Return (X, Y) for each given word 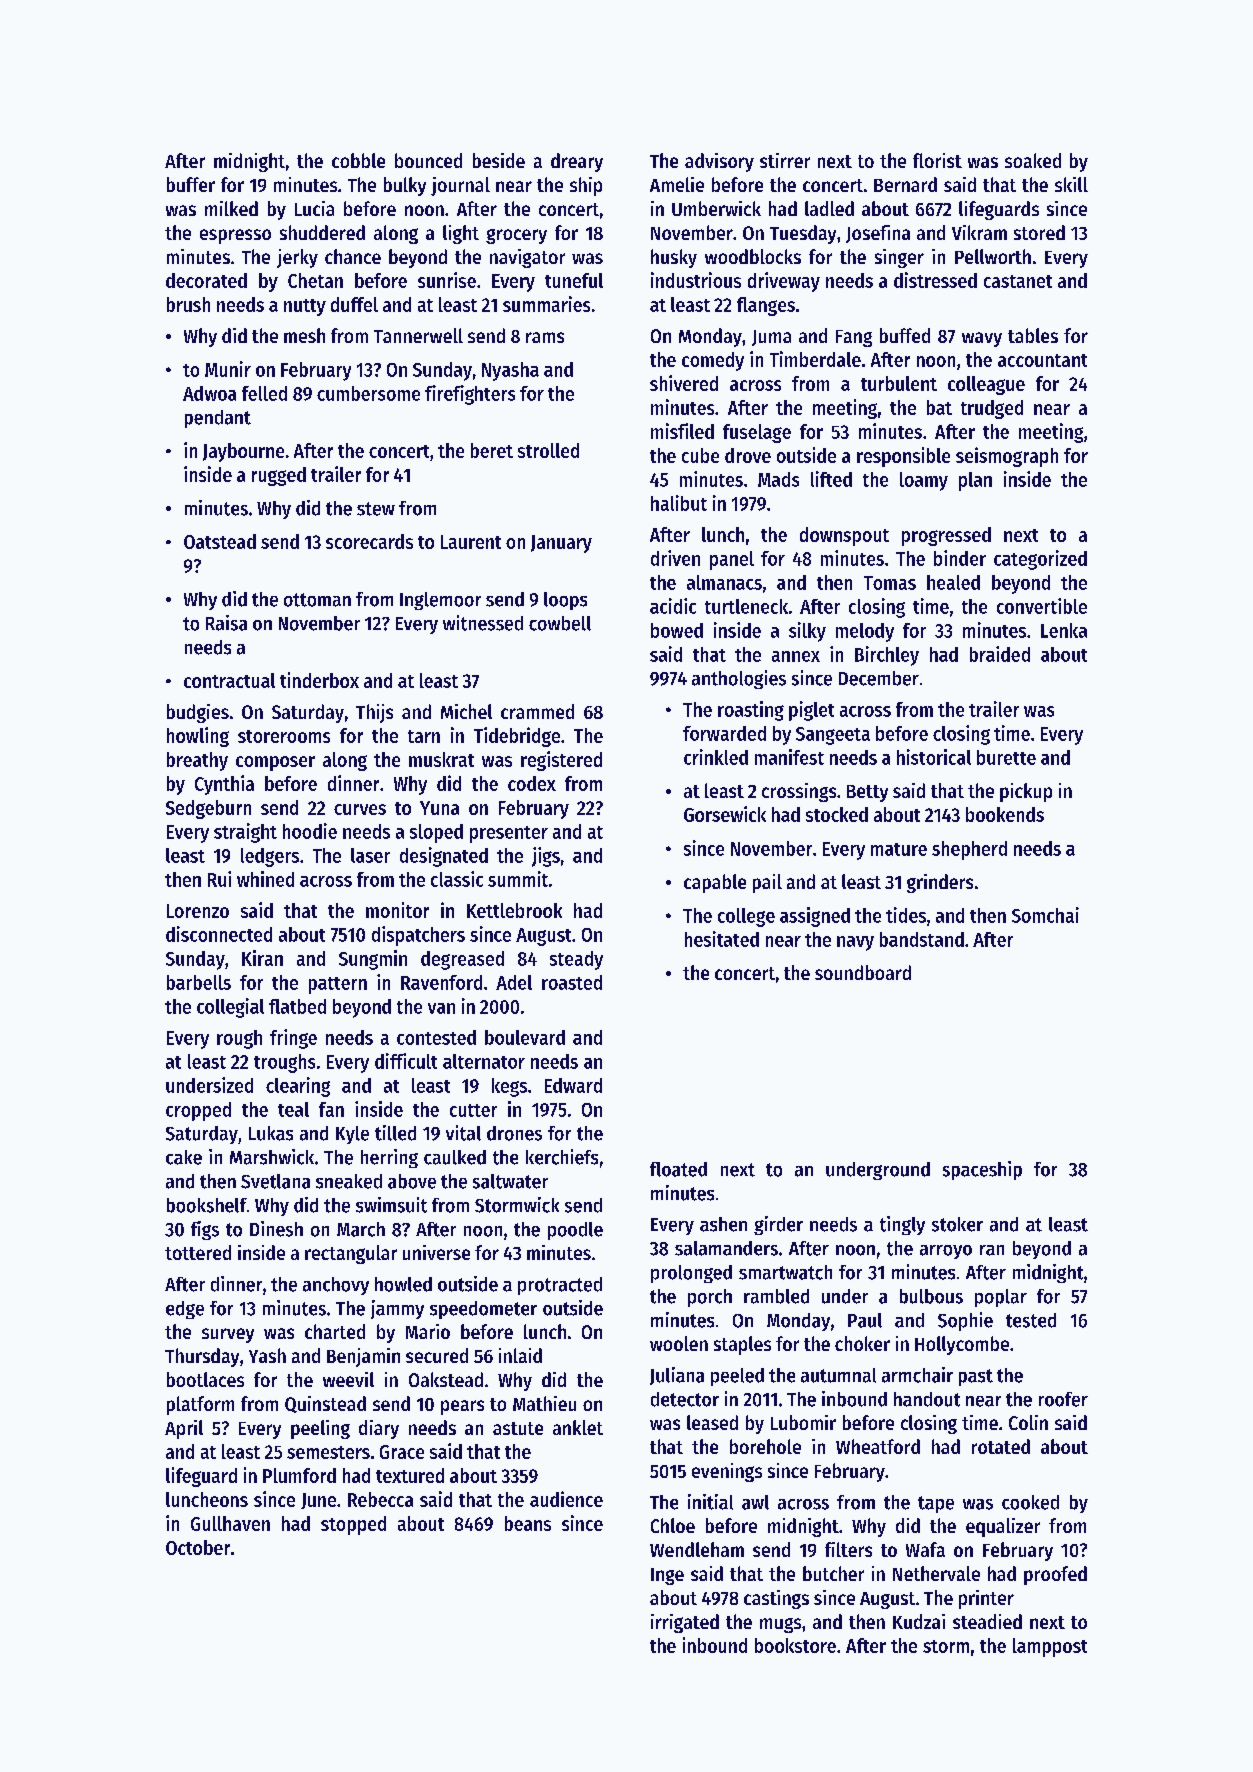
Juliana (677, 1376)
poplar (1001, 1298)
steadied (987, 1621)
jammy (397, 1309)
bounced (428, 160)
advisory (719, 162)
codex (532, 783)
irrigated (685, 1623)
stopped (353, 1525)
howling (198, 737)
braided (1000, 654)
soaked (1033, 160)
